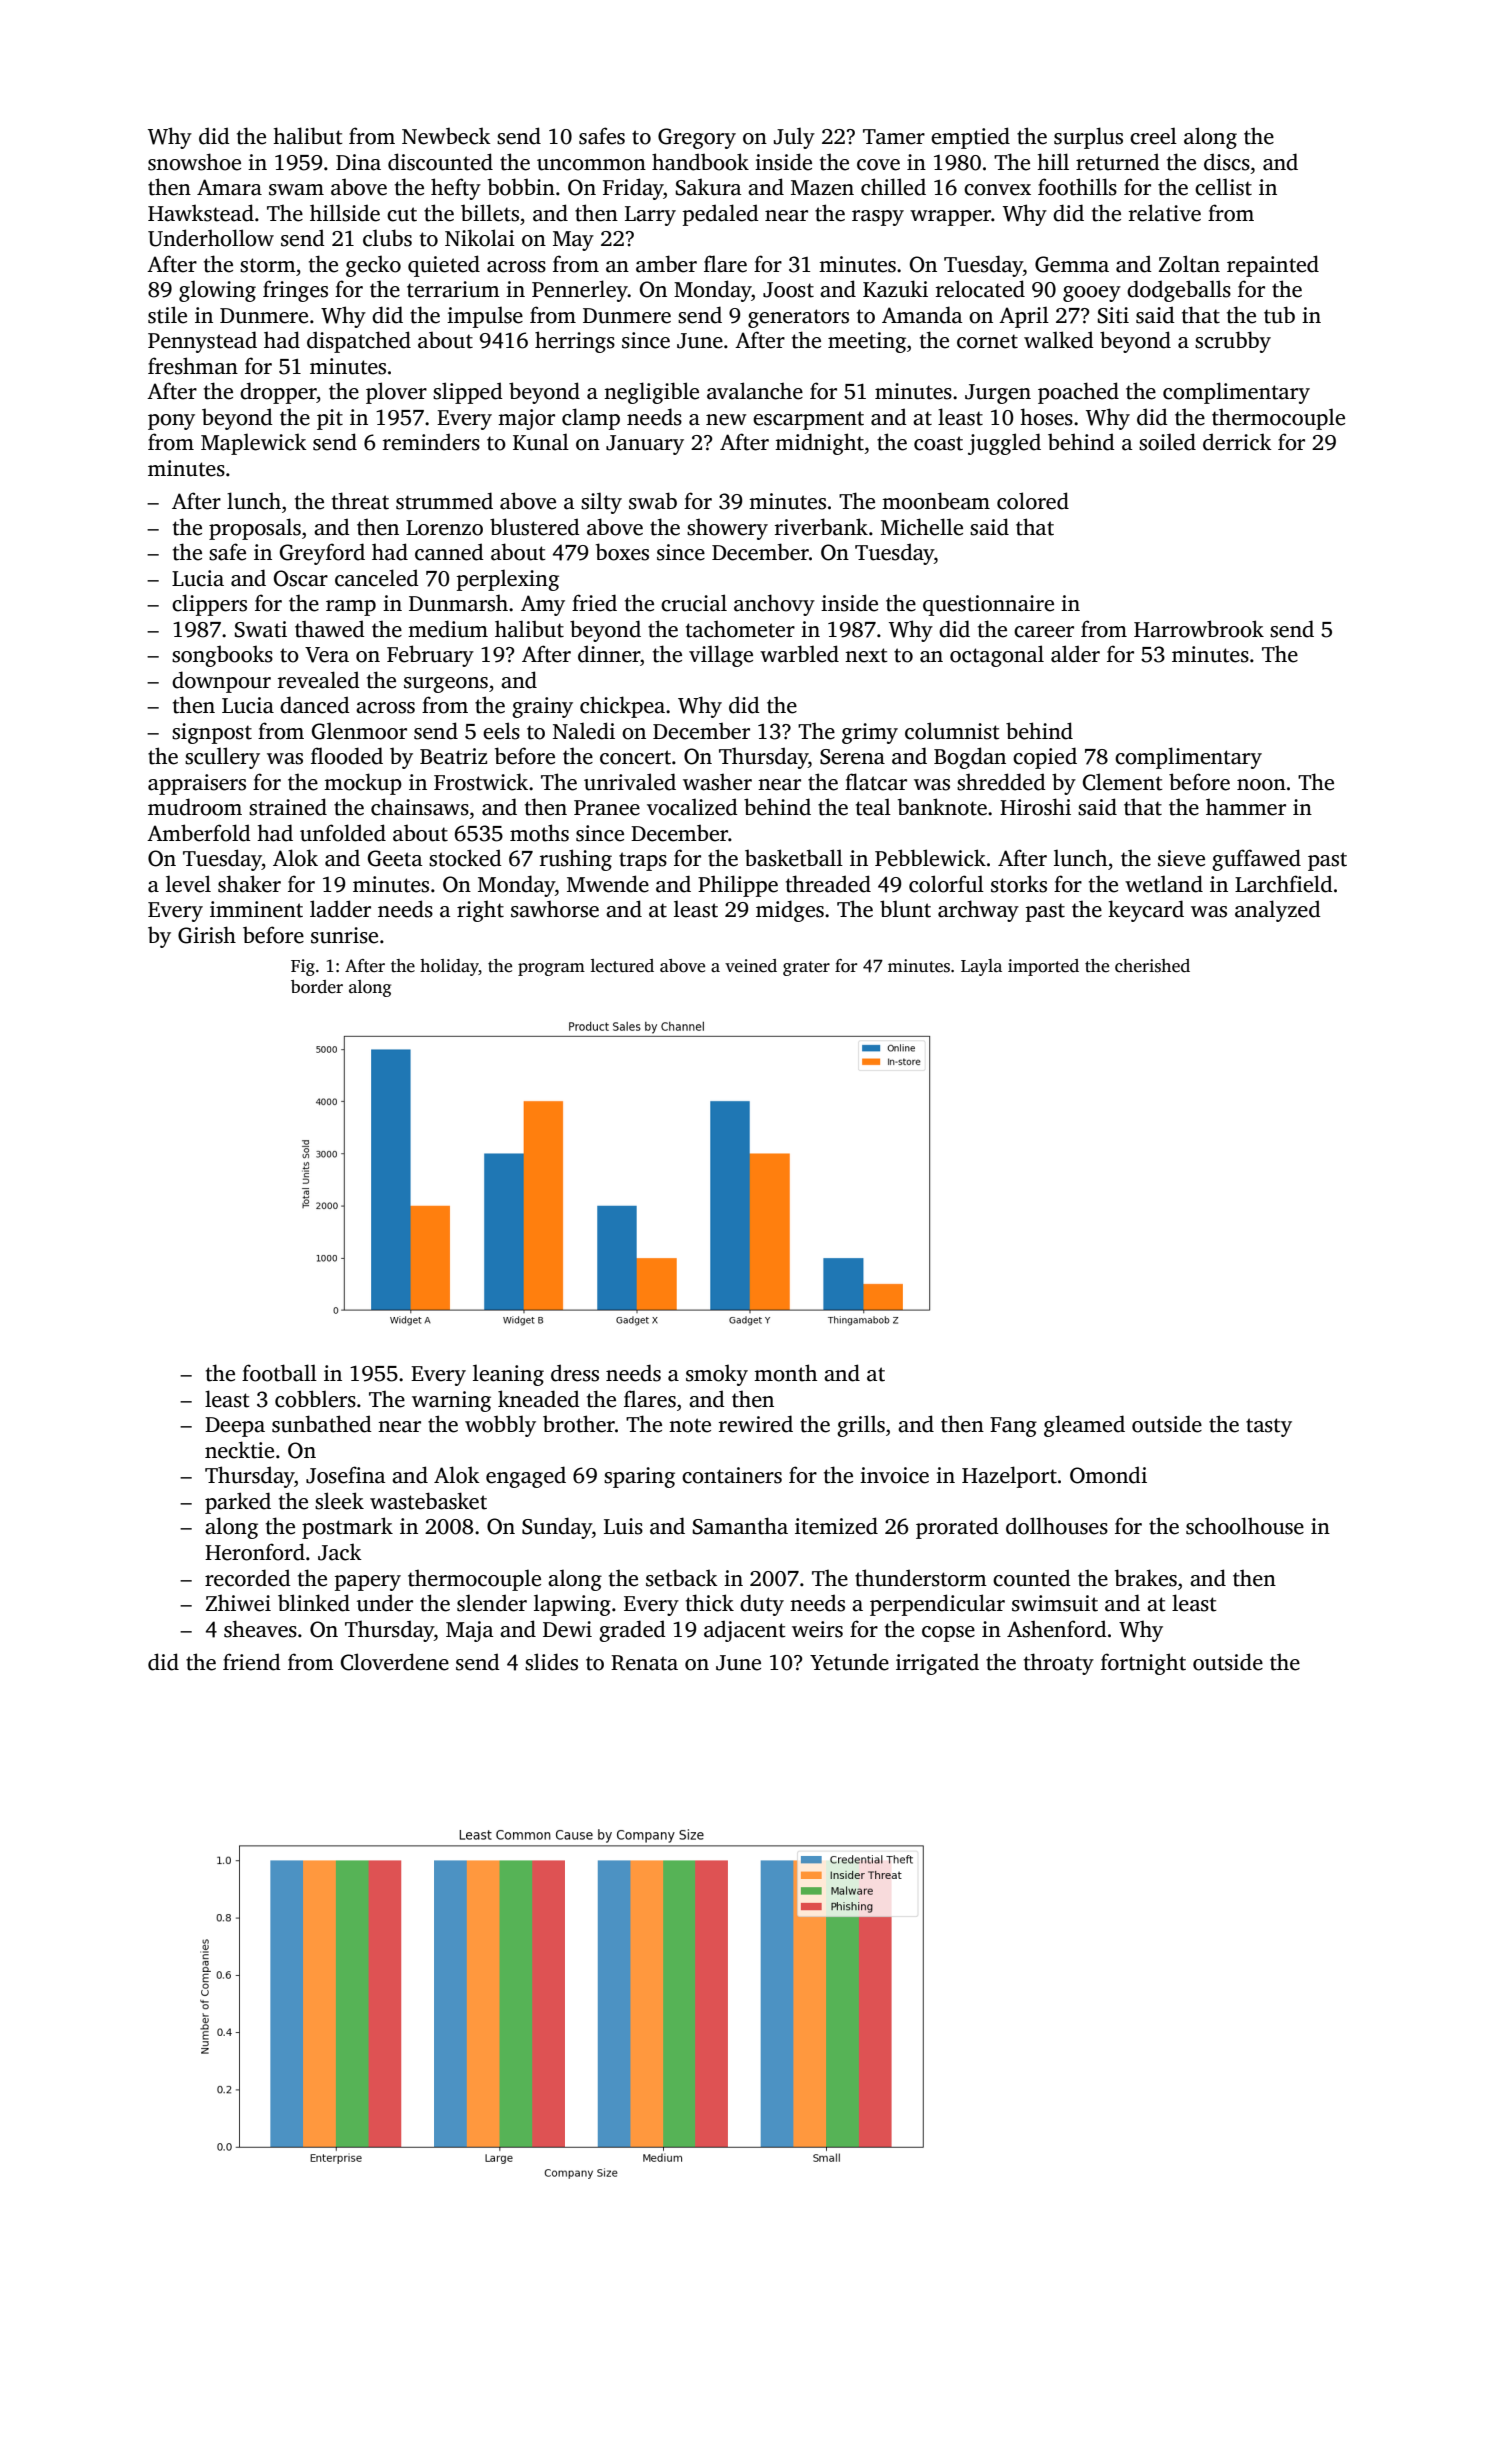  I want to click on blunt, so click(905, 909).
